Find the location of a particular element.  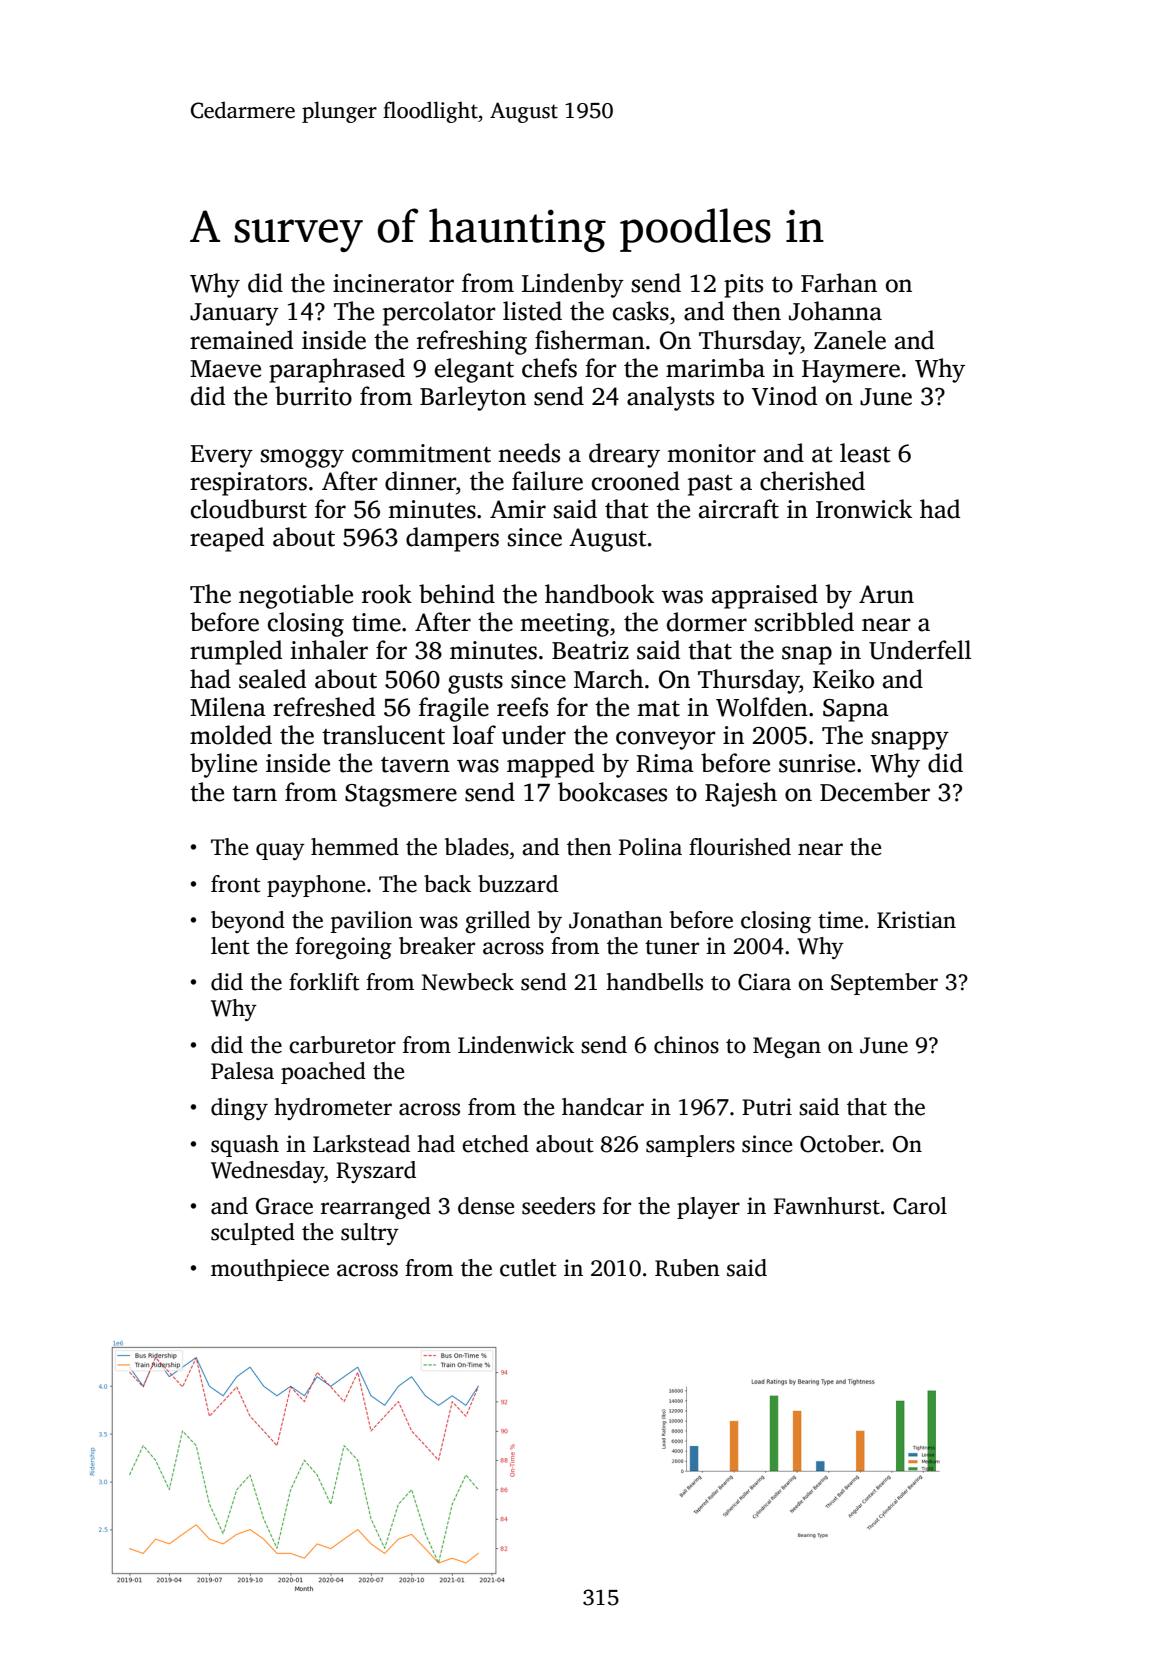

Ryszard is located at coordinates (376, 1172).
